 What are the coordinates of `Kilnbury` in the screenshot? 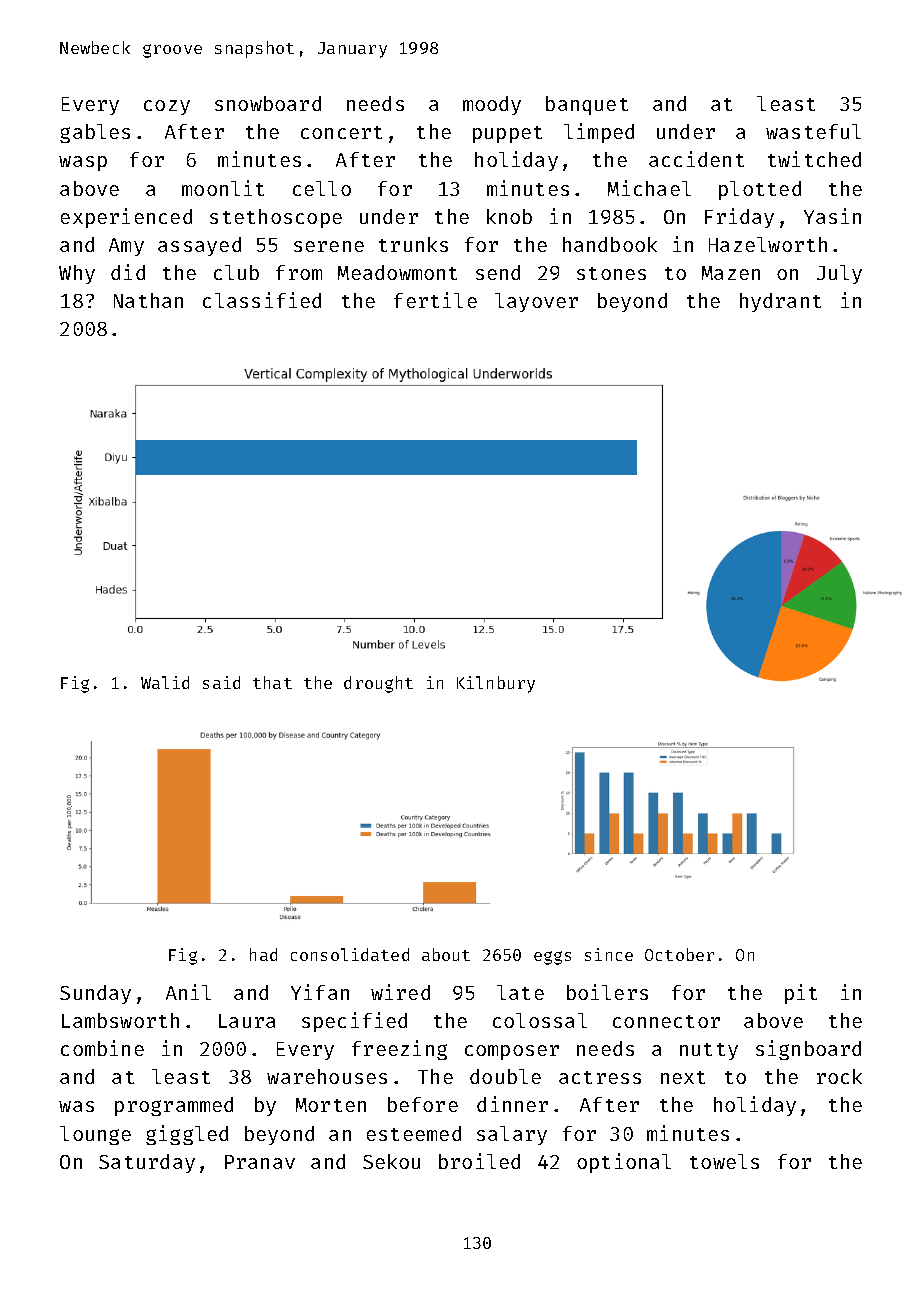 It's located at (496, 684).
